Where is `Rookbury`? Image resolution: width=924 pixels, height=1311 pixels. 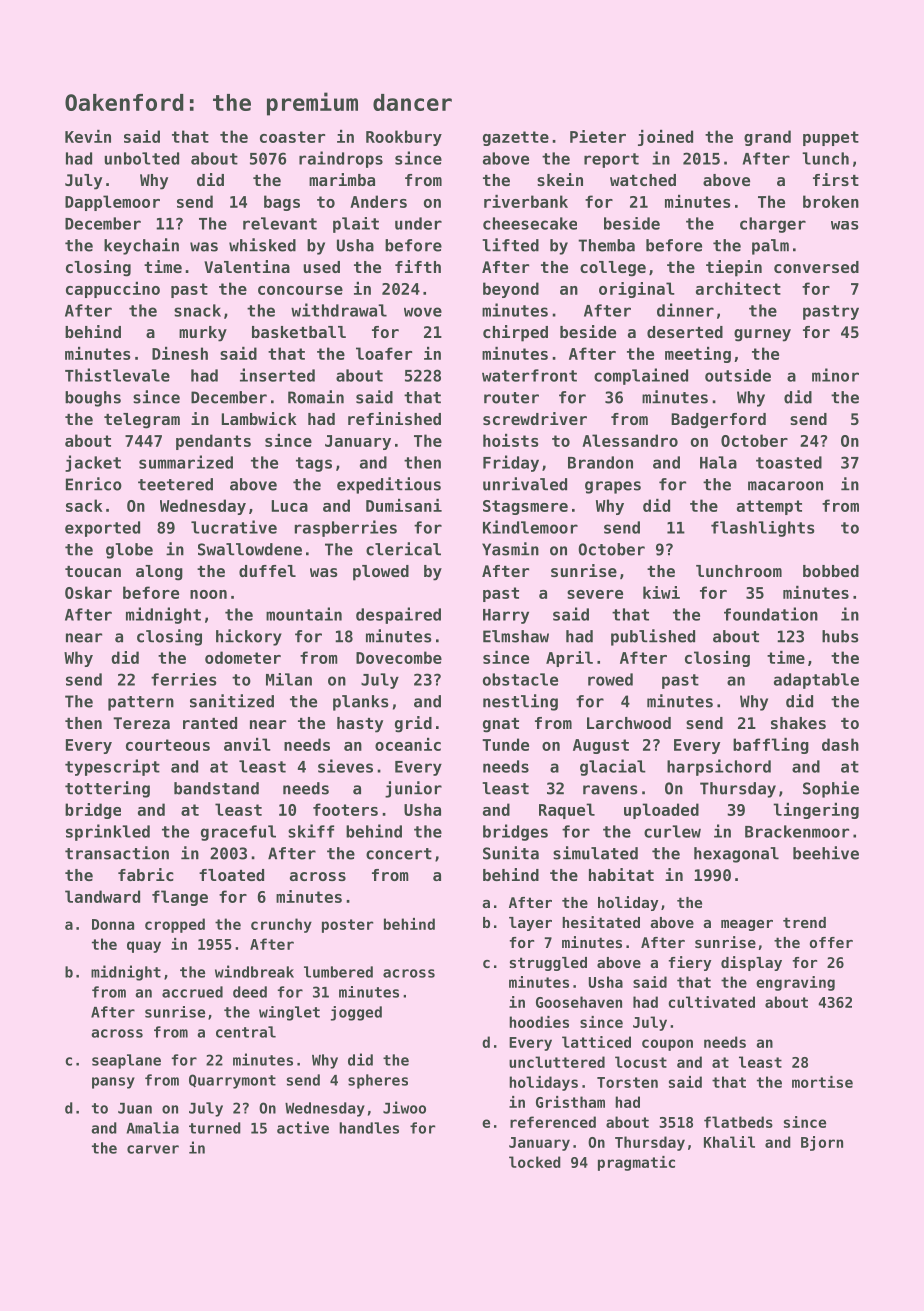
Rookbury is located at coordinates (404, 138).
